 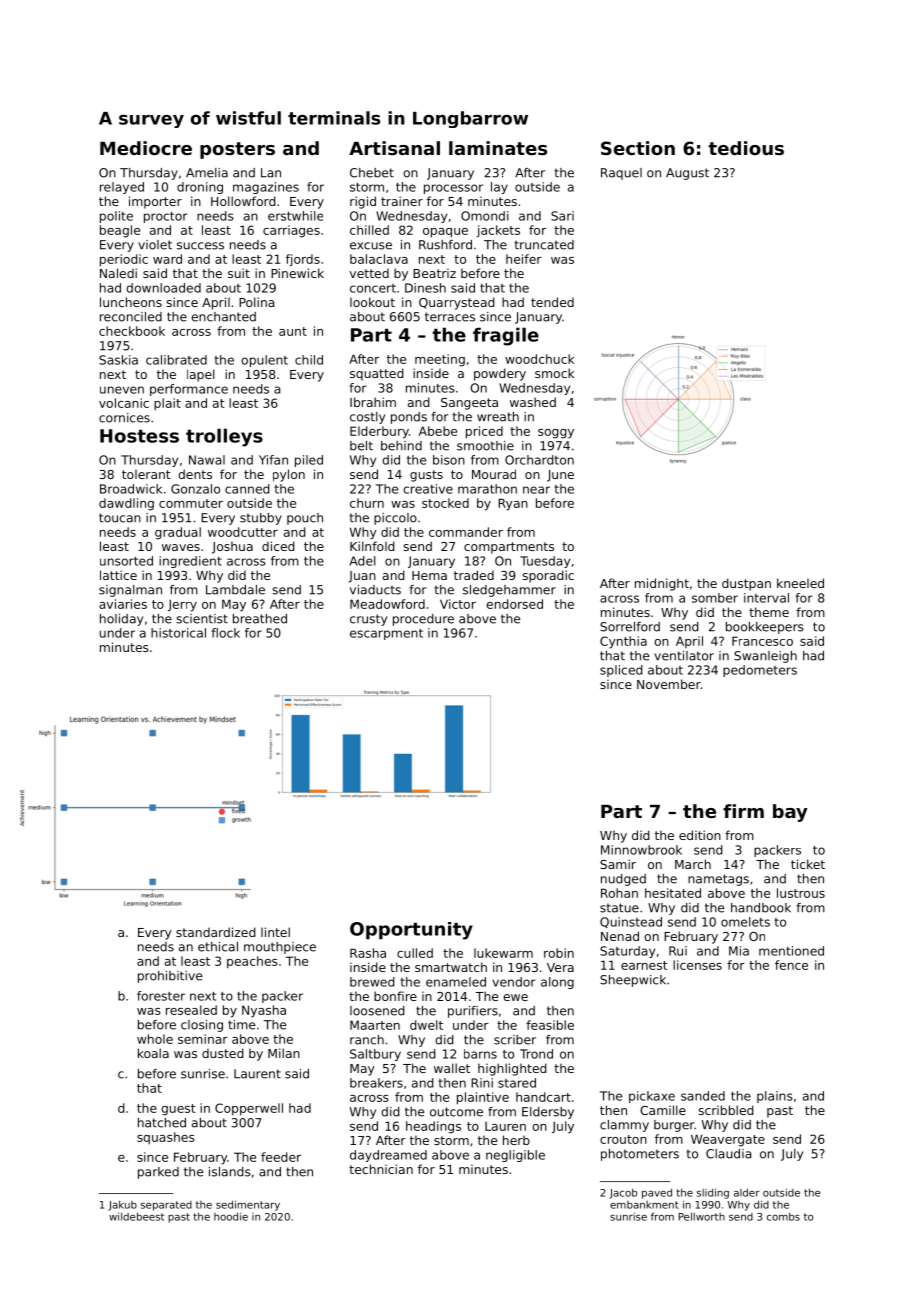 What do you see at coordinates (275, 932) in the page?
I see `lintel` at bounding box center [275, 932].
